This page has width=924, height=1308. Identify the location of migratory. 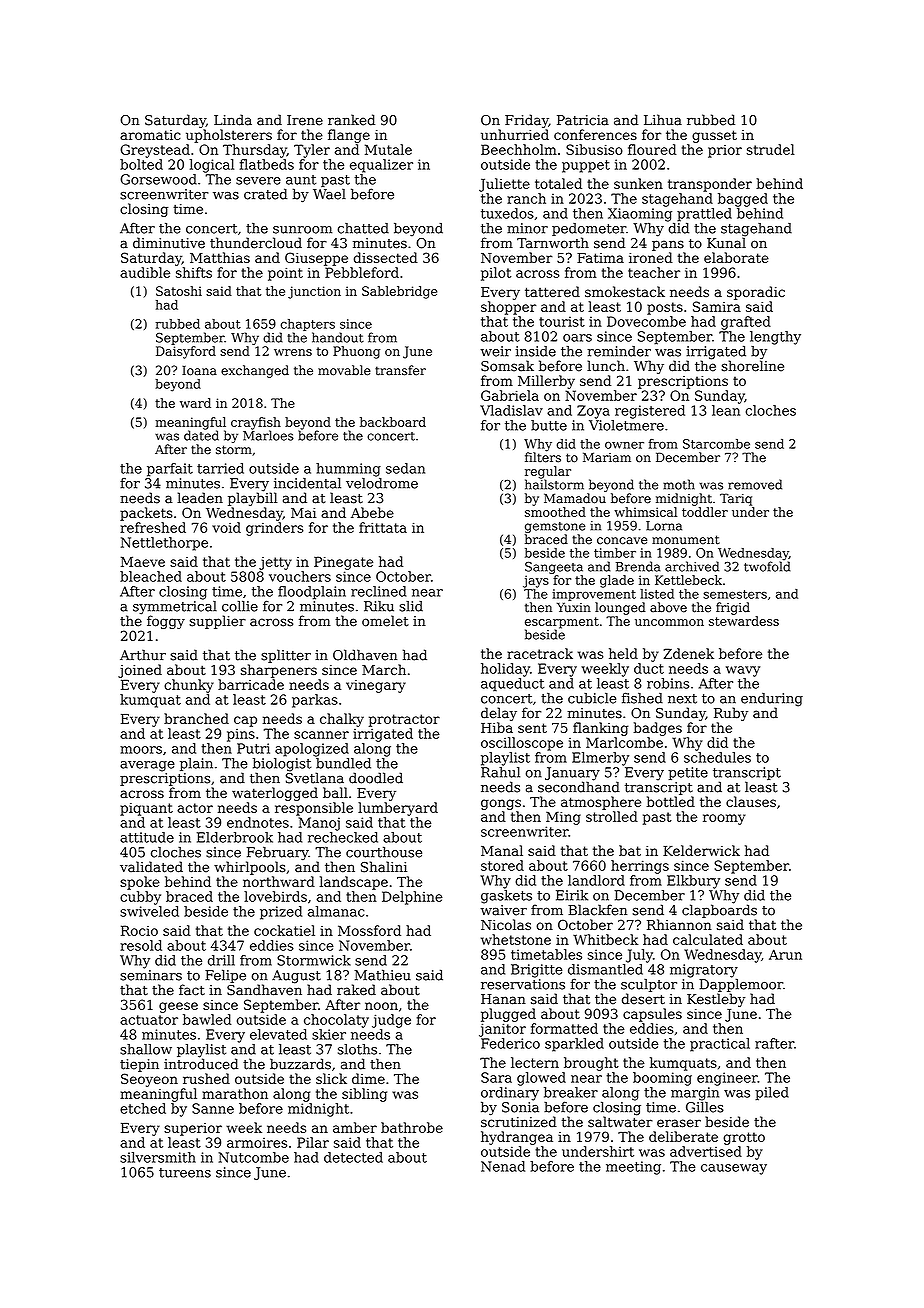
(704, 971).
